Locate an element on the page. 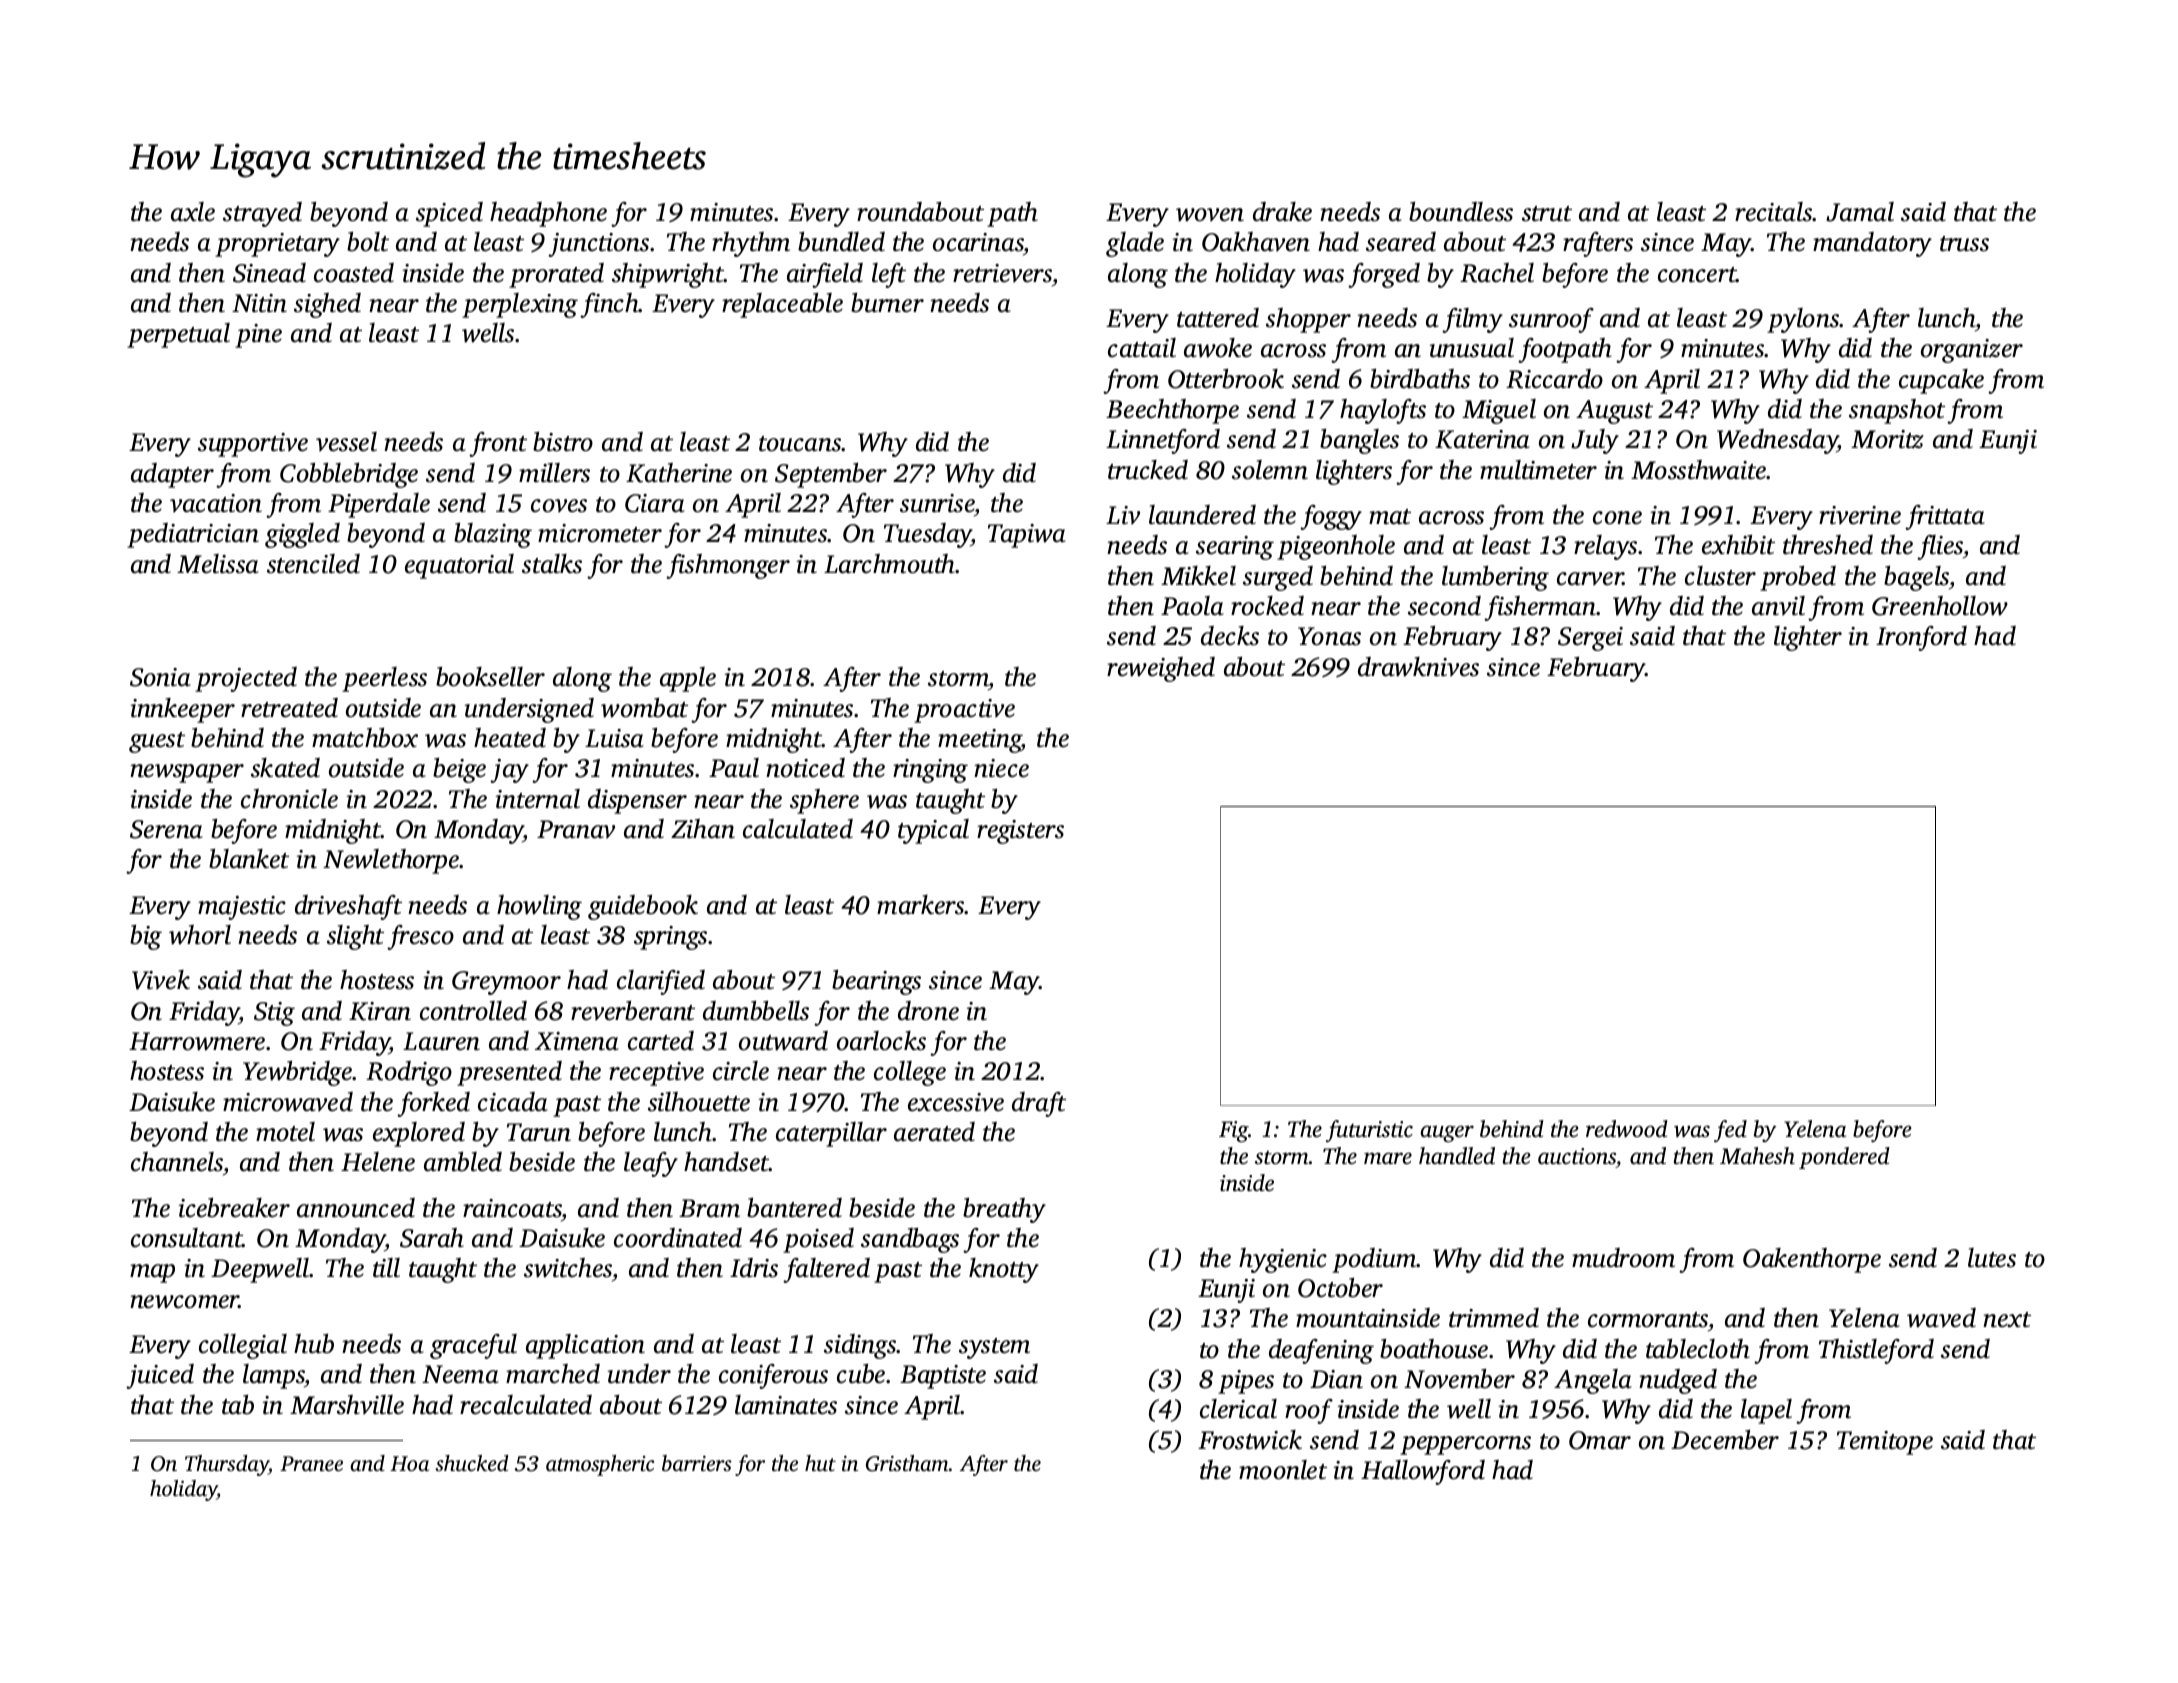  Temitope is located at coordinates (1885, 1443).
